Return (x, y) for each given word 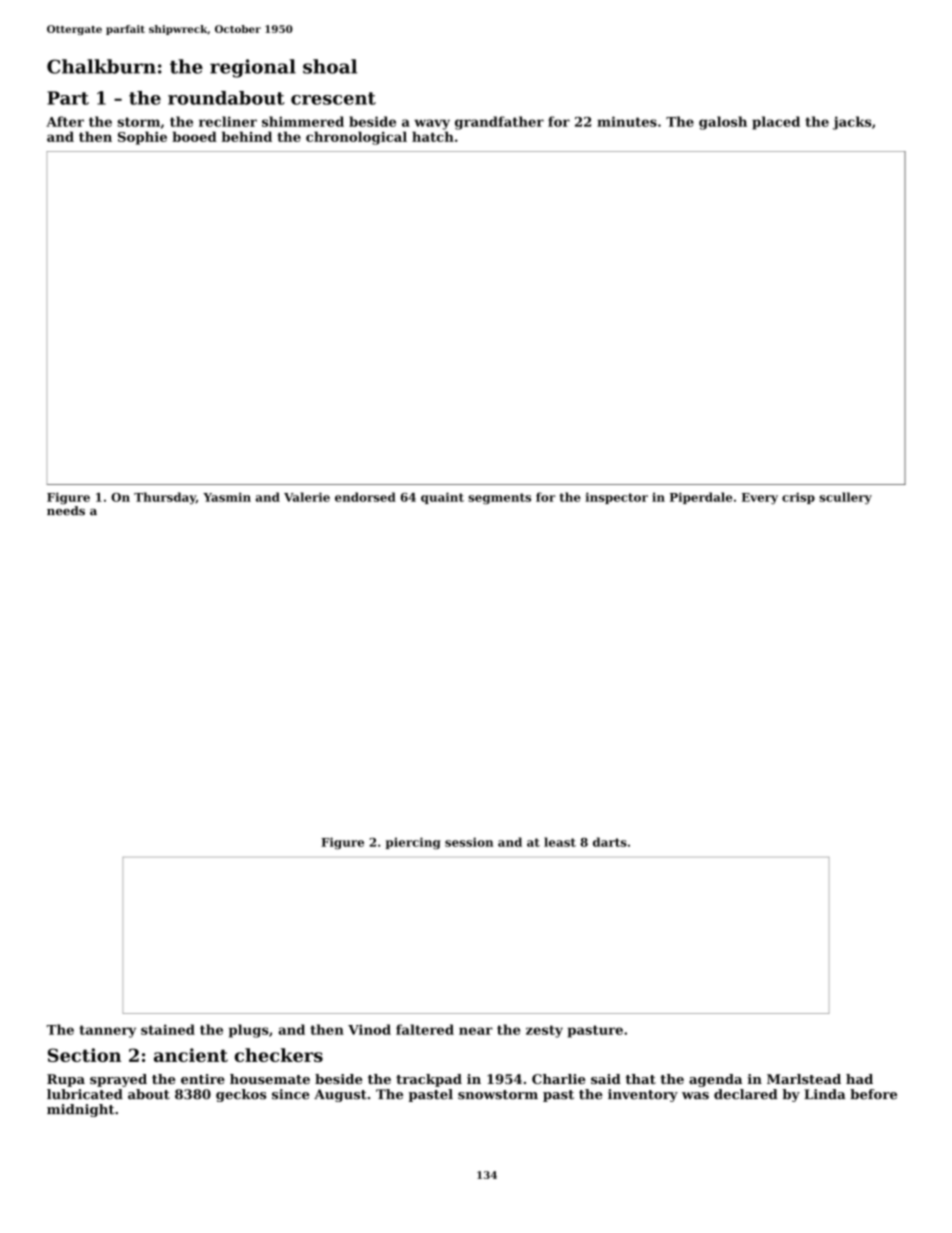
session (469, 842)
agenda (715, 1080)
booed (194, 136)
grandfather (499, 123)
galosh (723, 123)
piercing (413, 843)
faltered (425, 1029)
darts (610, 842)
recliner (228, 121)
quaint (442, 498)
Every (760, 498)
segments (499, 498)
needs (66, 511)
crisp (798, 498)
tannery (107, 1031)
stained (168, 1029)
